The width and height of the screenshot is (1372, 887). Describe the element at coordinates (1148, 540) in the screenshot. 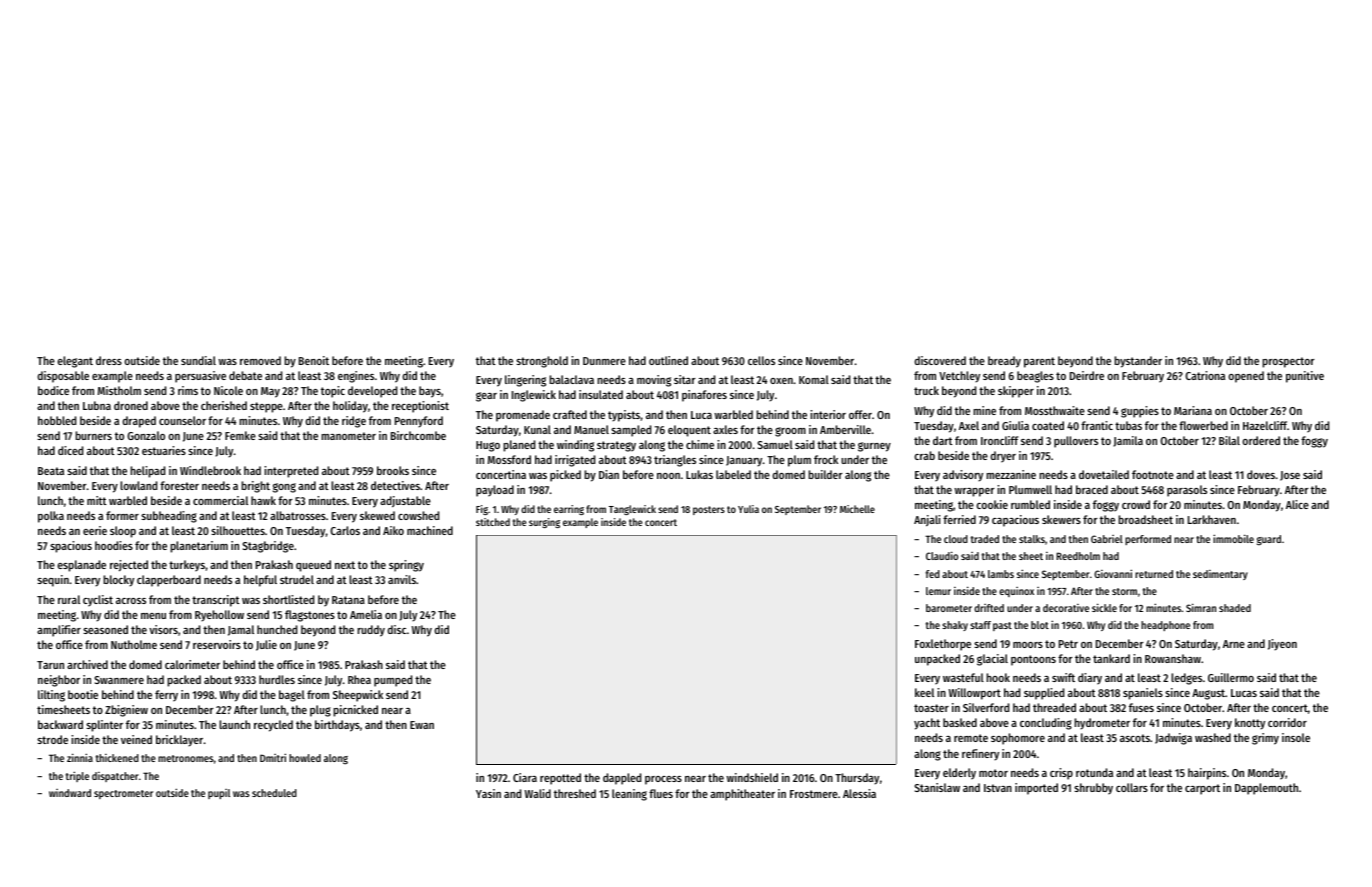

I see `performed` at that location.
